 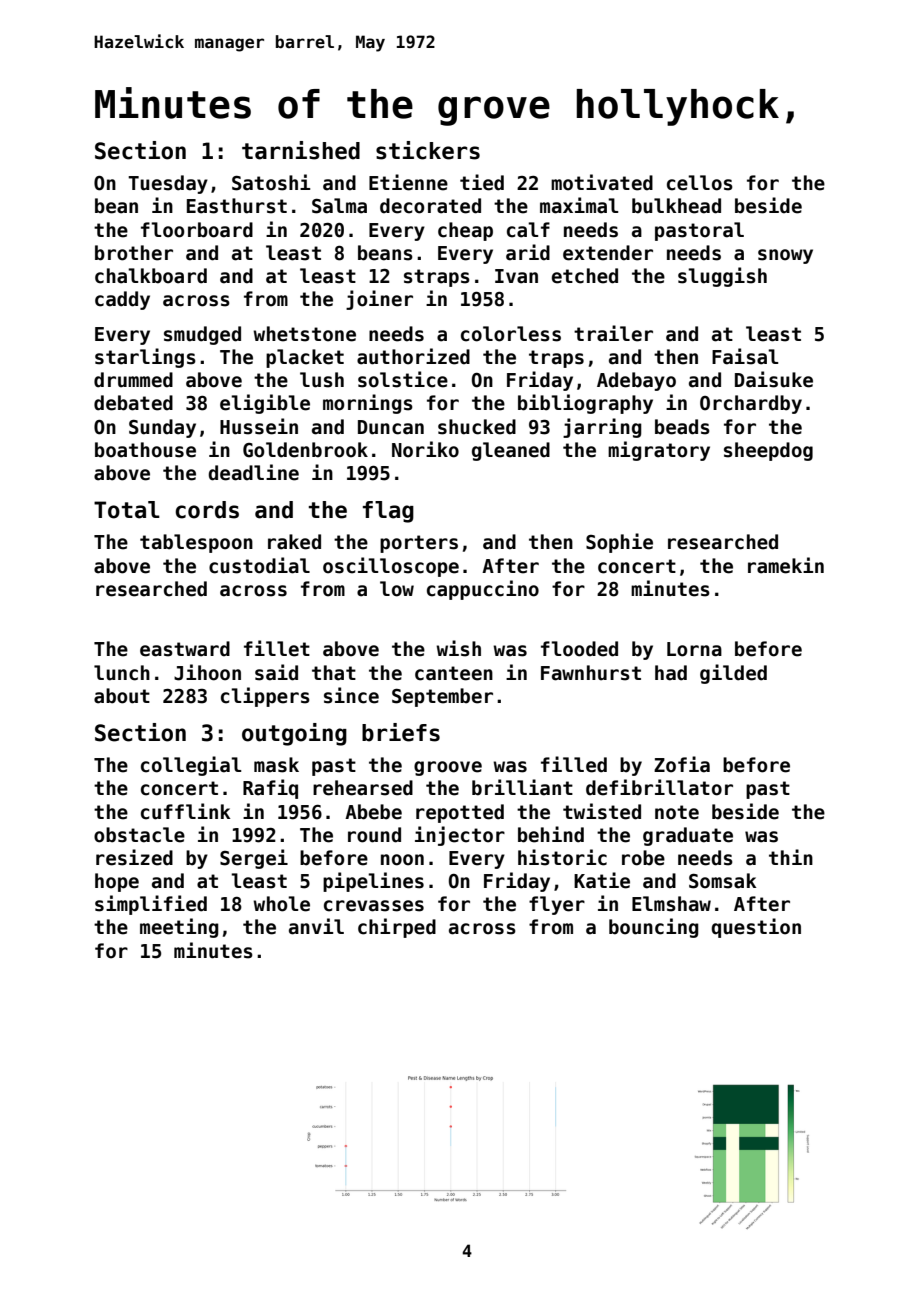 What do you see at coordinates (511, 451) in the screenshot?
I see `gleaned` at bounding box center [511, 451].
